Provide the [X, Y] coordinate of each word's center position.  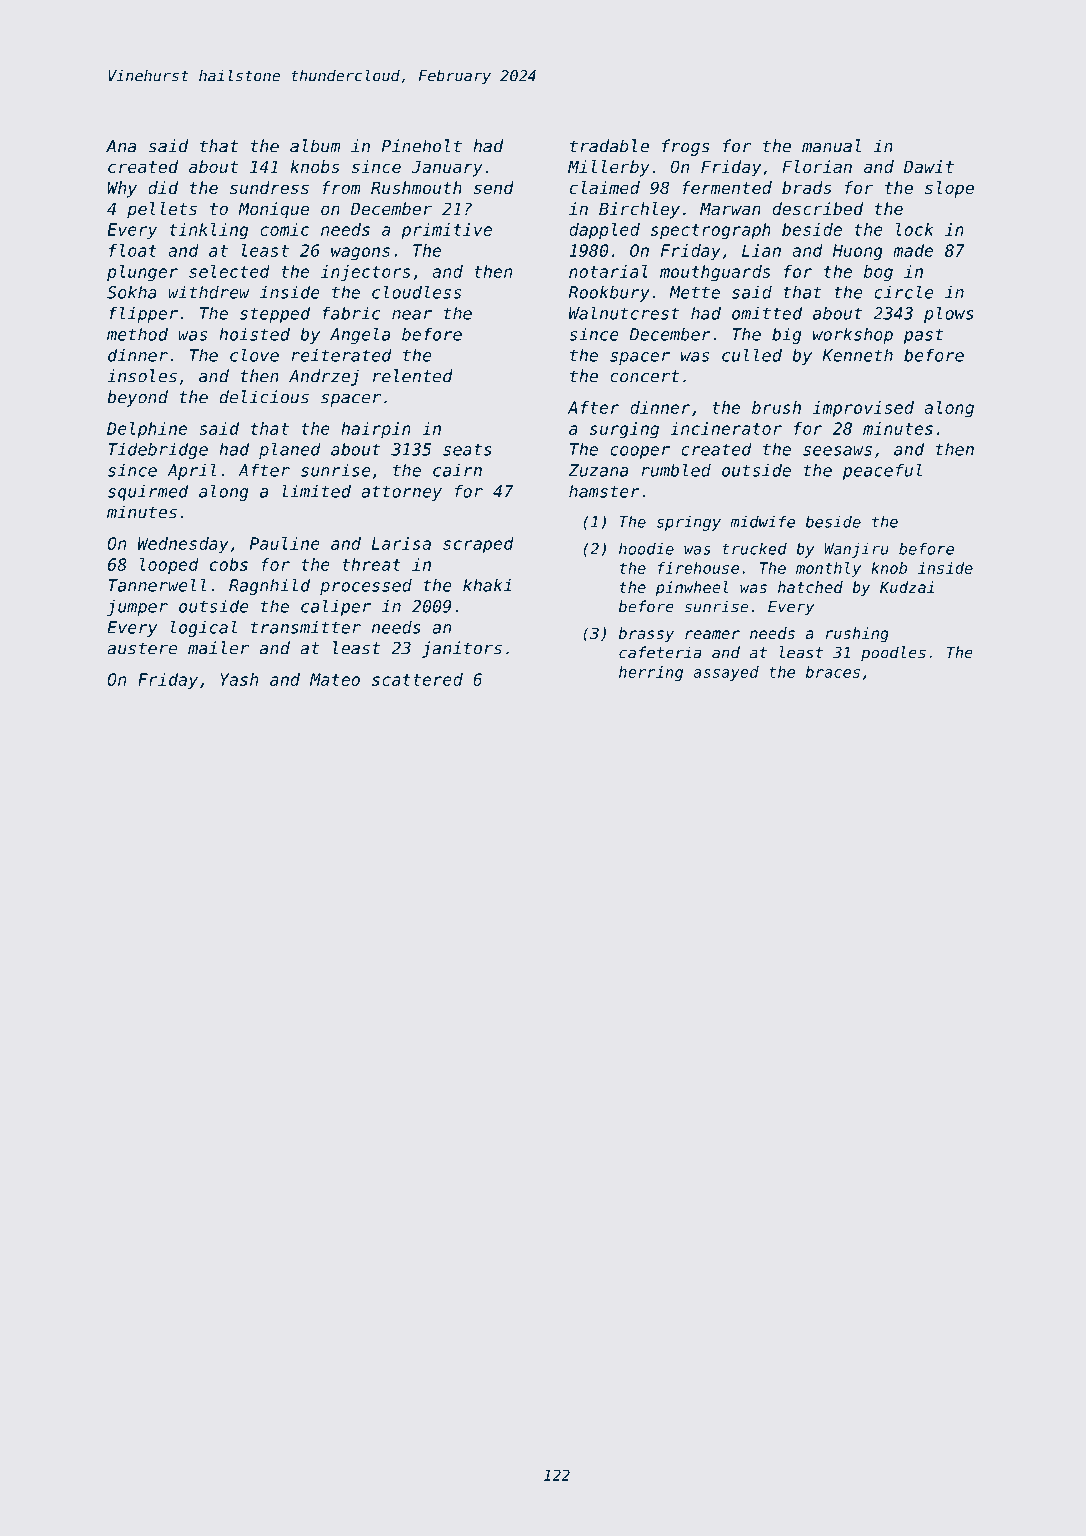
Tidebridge [158, 451]
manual [831, 146]
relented [413, 376]
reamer [712, 634]
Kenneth [857, 355]
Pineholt [422, 146]
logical [203, 628]
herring [651, 673]
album [315, 146]
